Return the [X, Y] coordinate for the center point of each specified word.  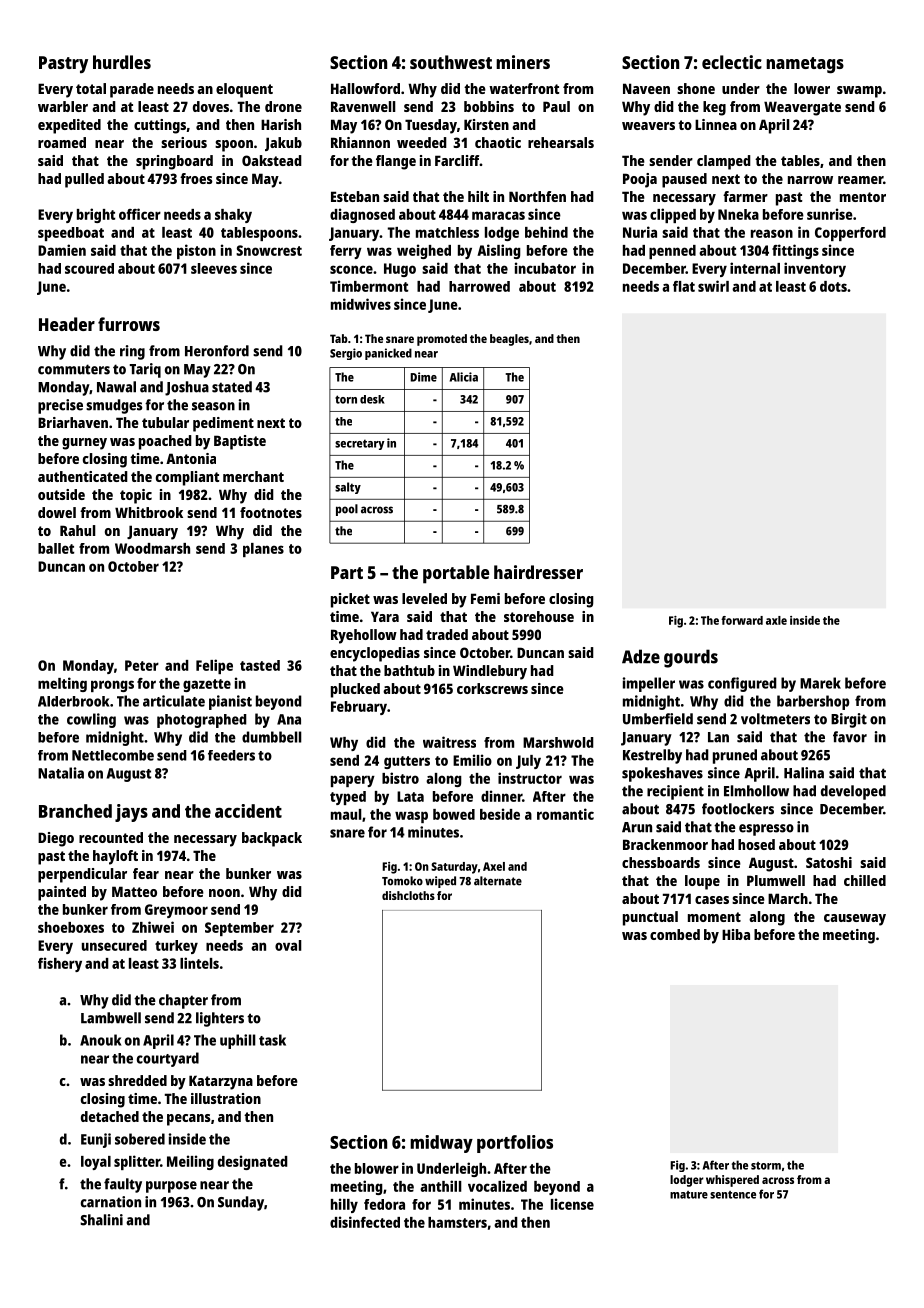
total [91, 88]
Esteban [355, 196]
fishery [60, 964]
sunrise [830, 214]
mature [689, 1195]
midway [441, 1144]
